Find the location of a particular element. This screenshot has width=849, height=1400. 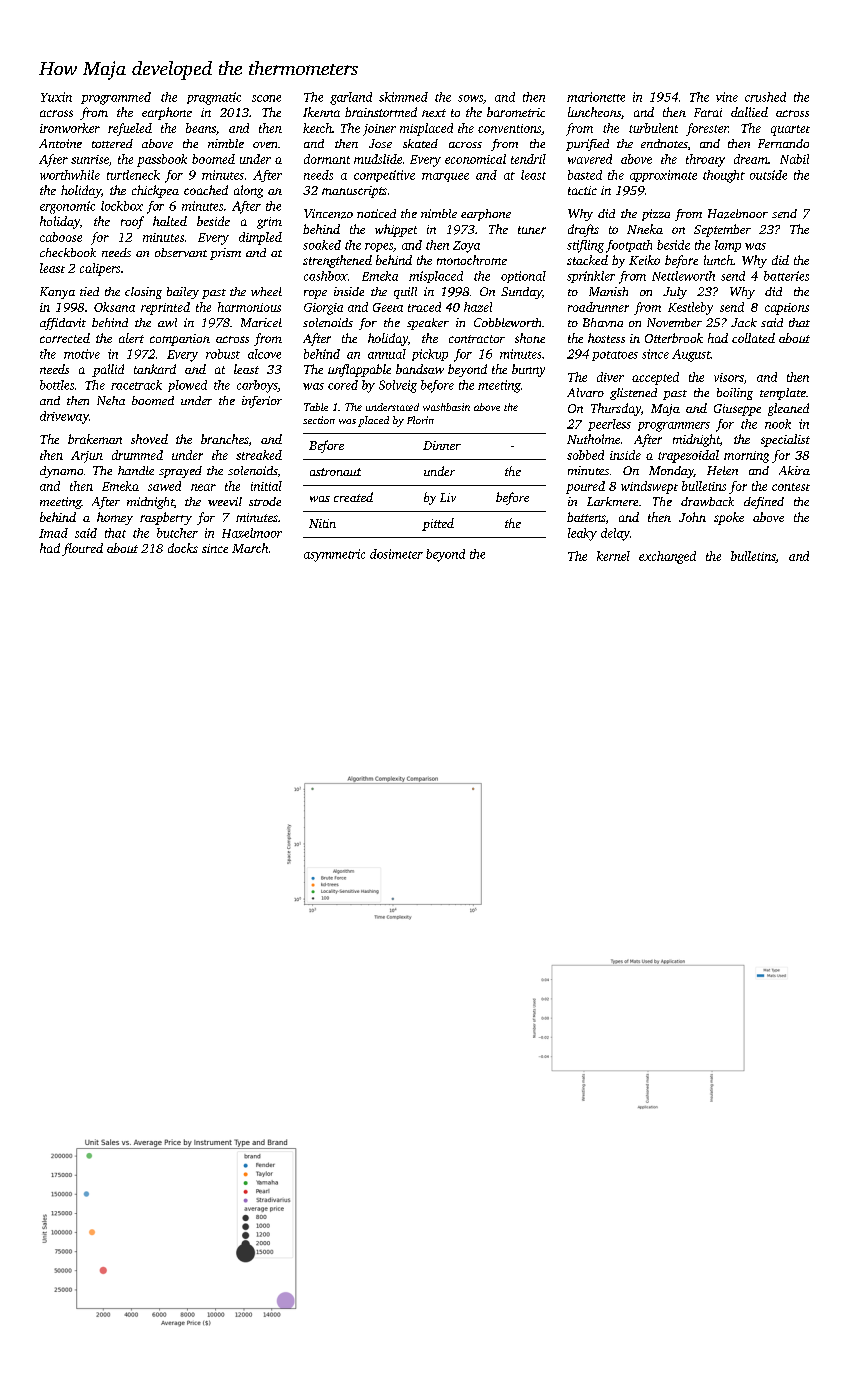

homey is located at coordinates (115, 518).
